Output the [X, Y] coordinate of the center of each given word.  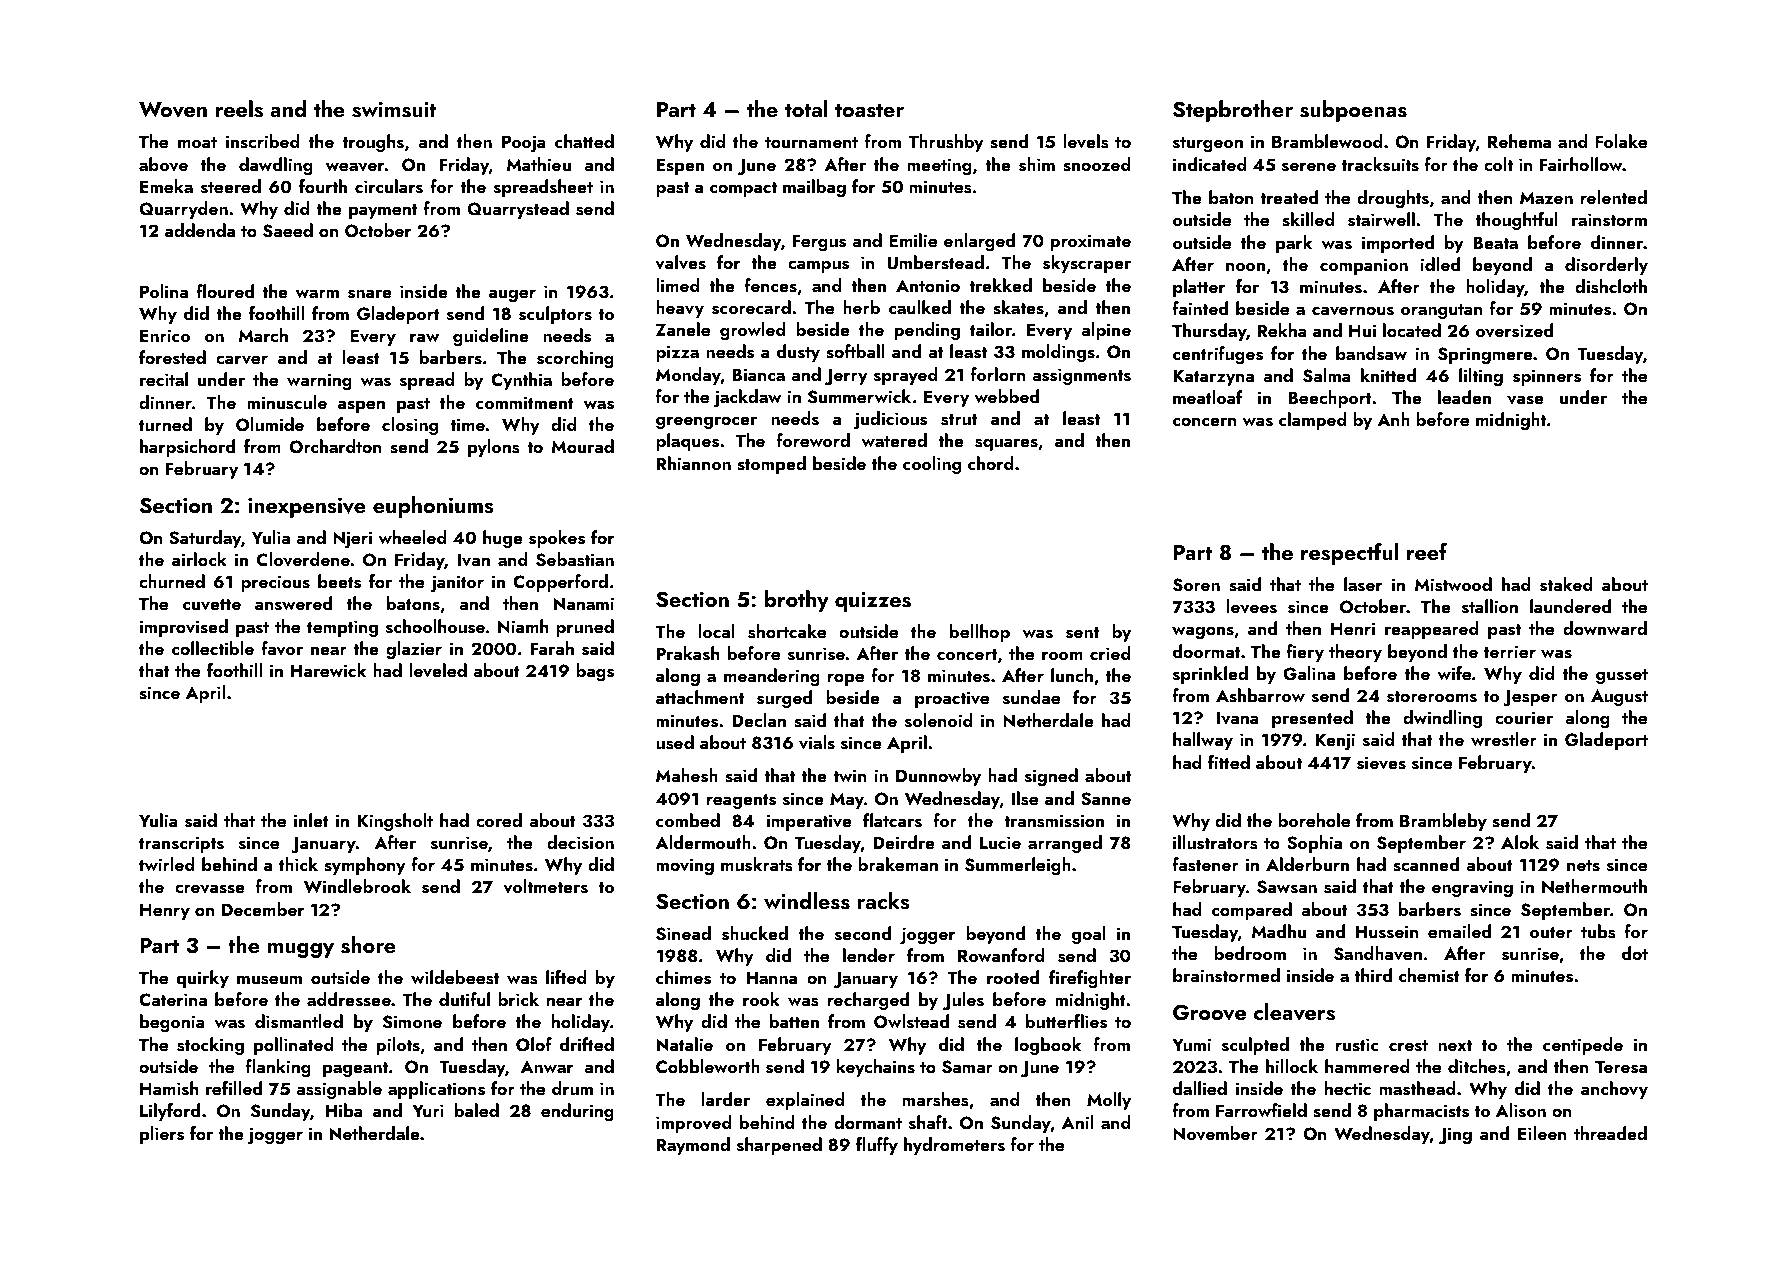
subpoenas [1353, 111]
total [806, 108]
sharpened [779, 1146]
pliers [162, 1135]
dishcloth [1611, 286]
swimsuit [394, 109]
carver [242, 360]
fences [770, 285]
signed [1051, 777]
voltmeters [545, 886]
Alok [1520, 842]
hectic [1348, 1088]
